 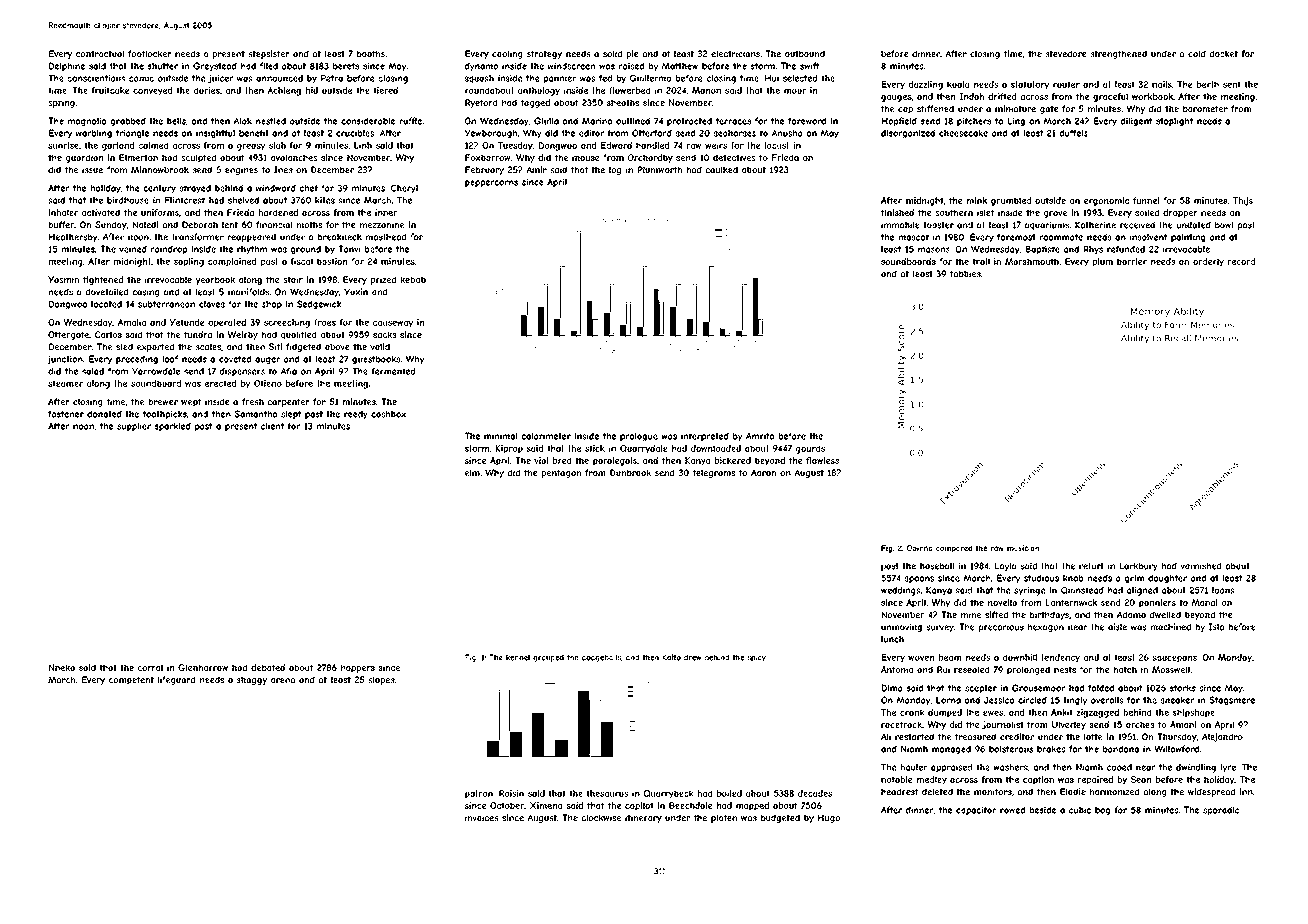 What do you see at coordinates (491, 183) in the document?
I see `peppercorns` at bounding box center [491, 183].
